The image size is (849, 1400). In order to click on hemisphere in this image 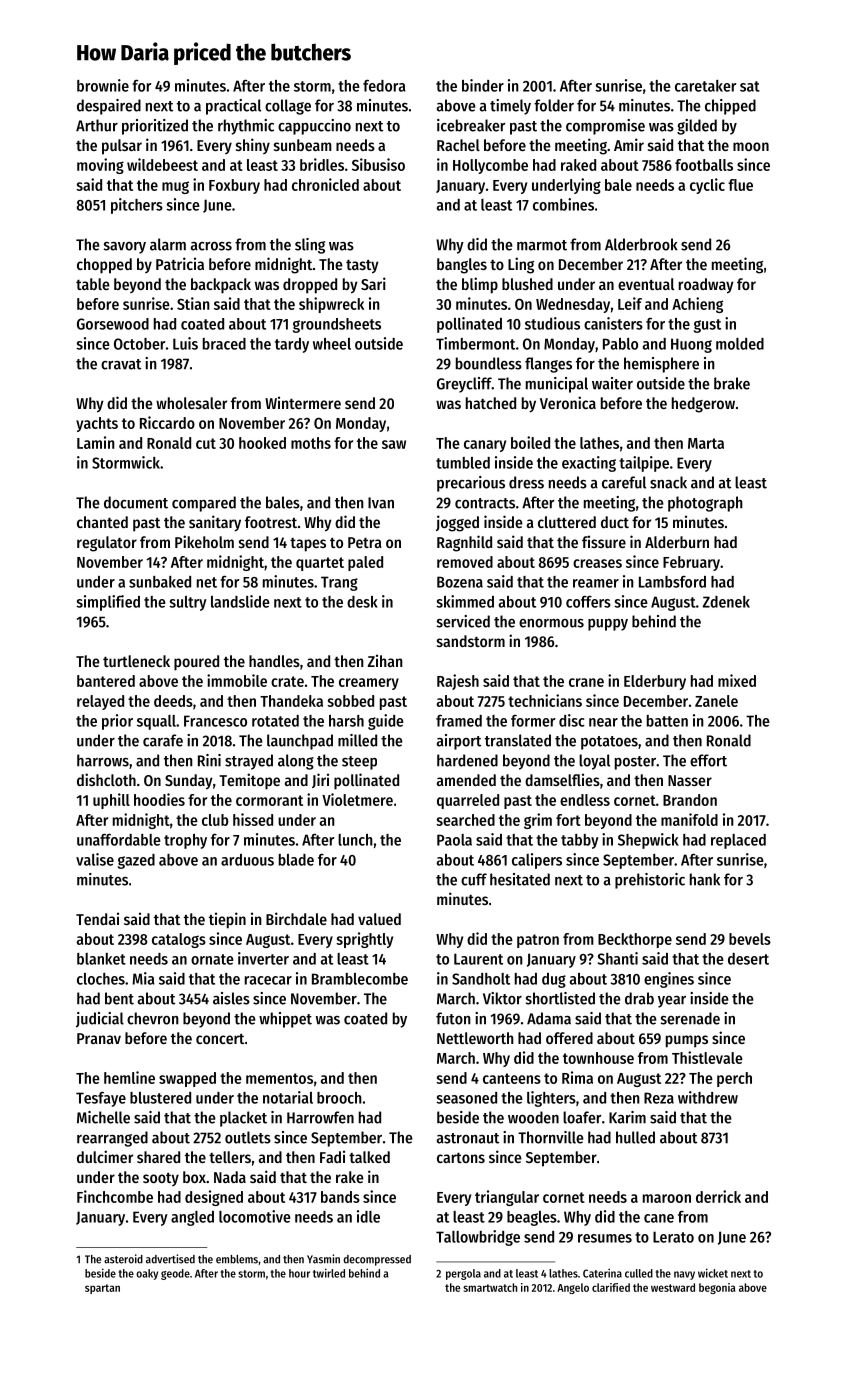, I will do `click(661, 365)`.
